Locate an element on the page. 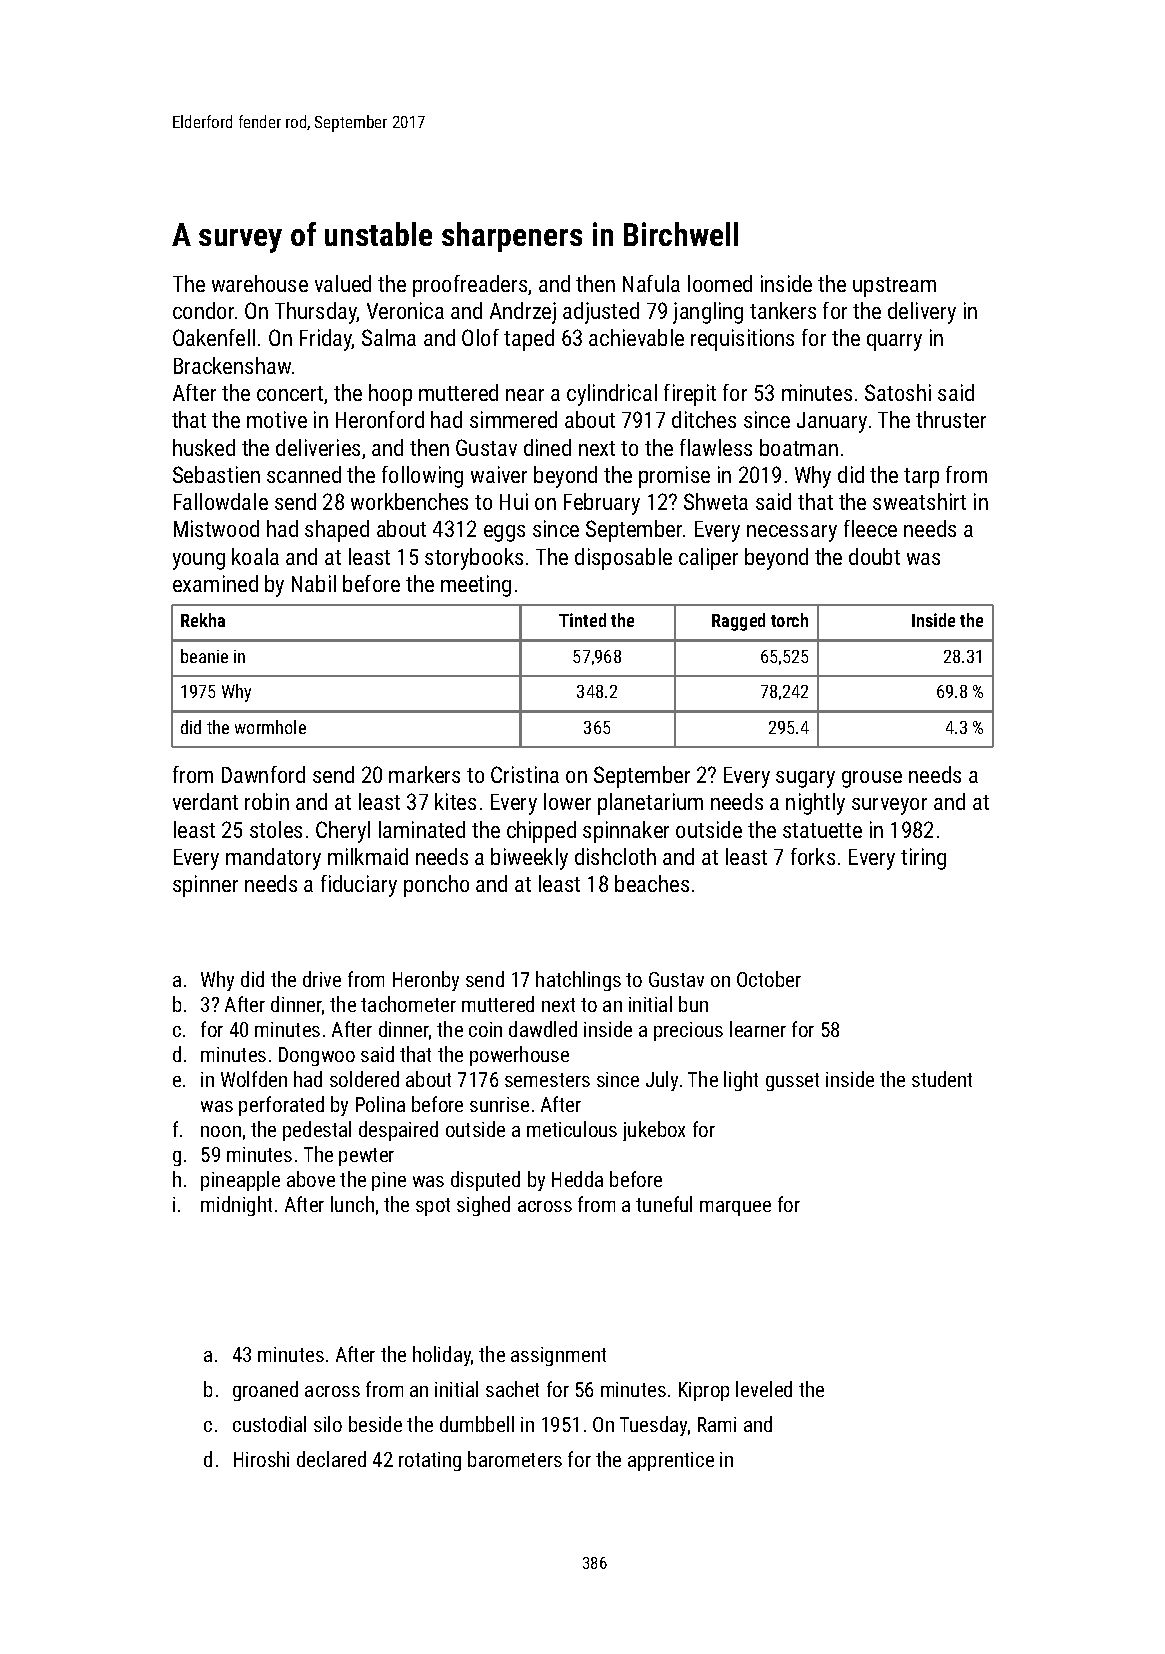 This document has width=1165, height=1654. fiduciary is located at coordinates (359, 886).
